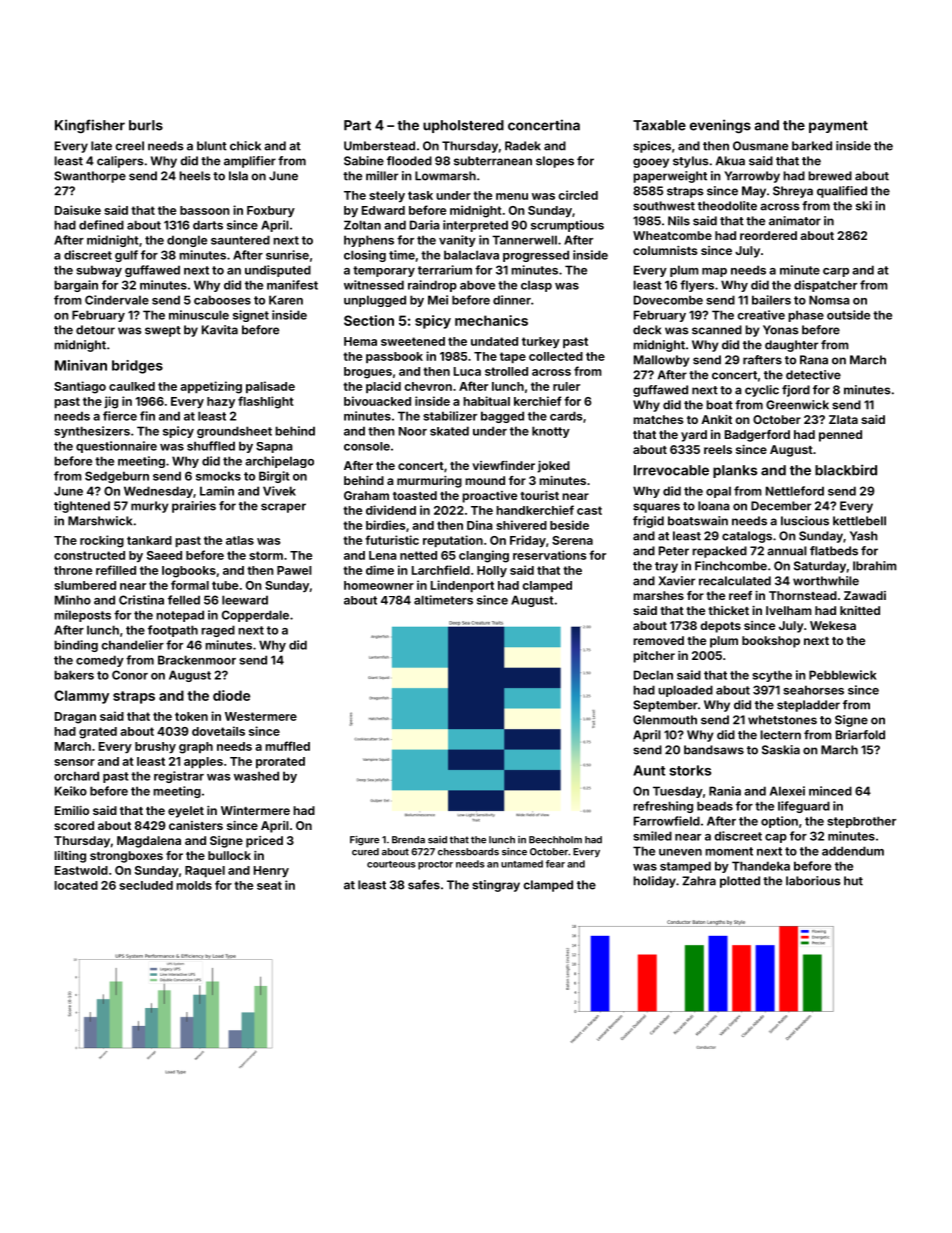 The height and width of the screenshot is (1233, 952). Describe the element at coordinates (838, 127) in the screenshot. I see `payment` at that location.
